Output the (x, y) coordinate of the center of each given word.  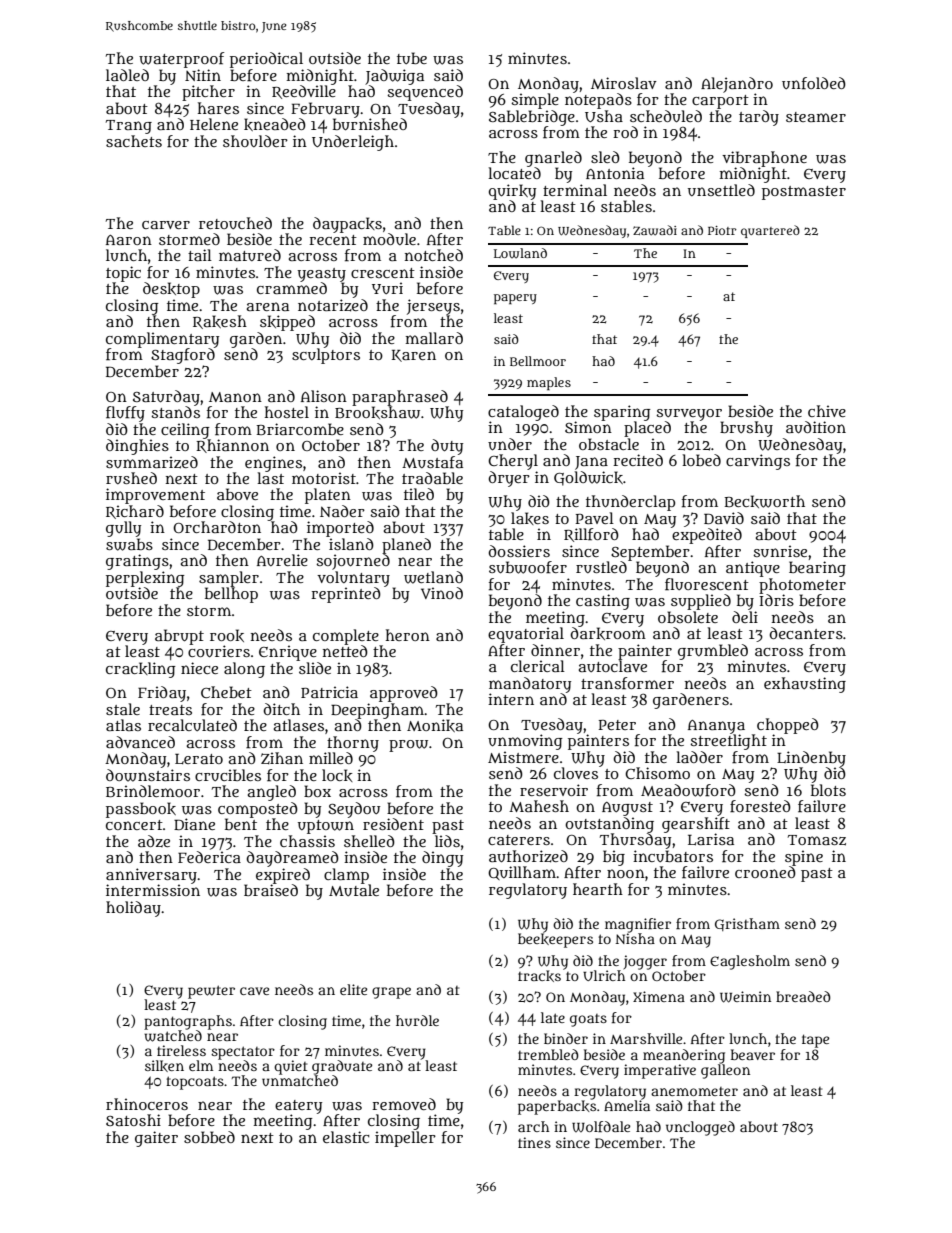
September (650, 553)
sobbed (209, 1137)
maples (549, 384)
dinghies (137, 447)
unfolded (814, 83)
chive (827, 411)
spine (804, 858)
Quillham (522, 873)
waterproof (181, 60)
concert (134, 825)
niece (199, 668)
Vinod (442, 593)
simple (535, 101)
